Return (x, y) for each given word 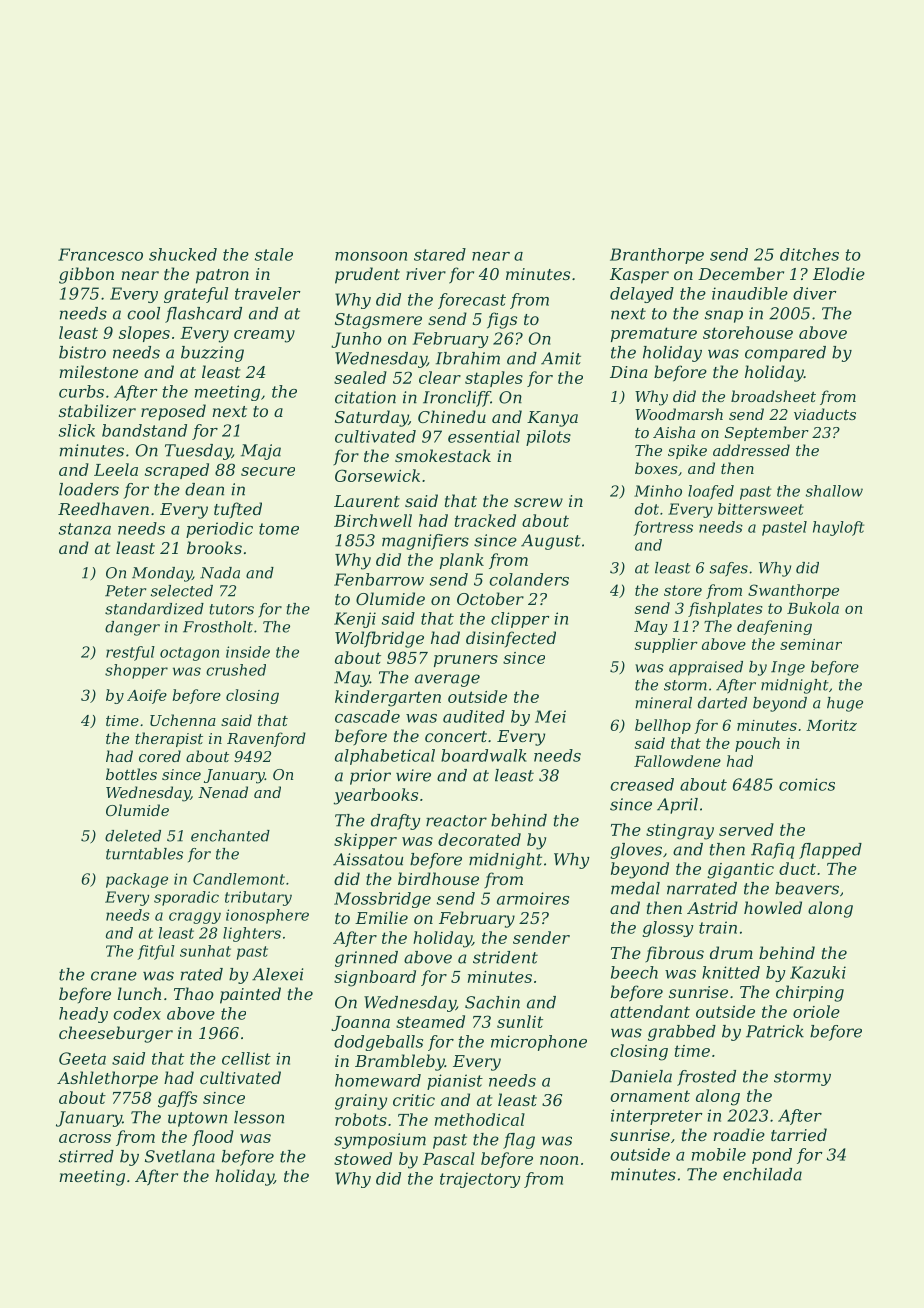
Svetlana (180, 1156)
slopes (144, 334)
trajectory (480, 1180)
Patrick (775, 1031)
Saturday (371, 418)
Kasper (639, 276)
